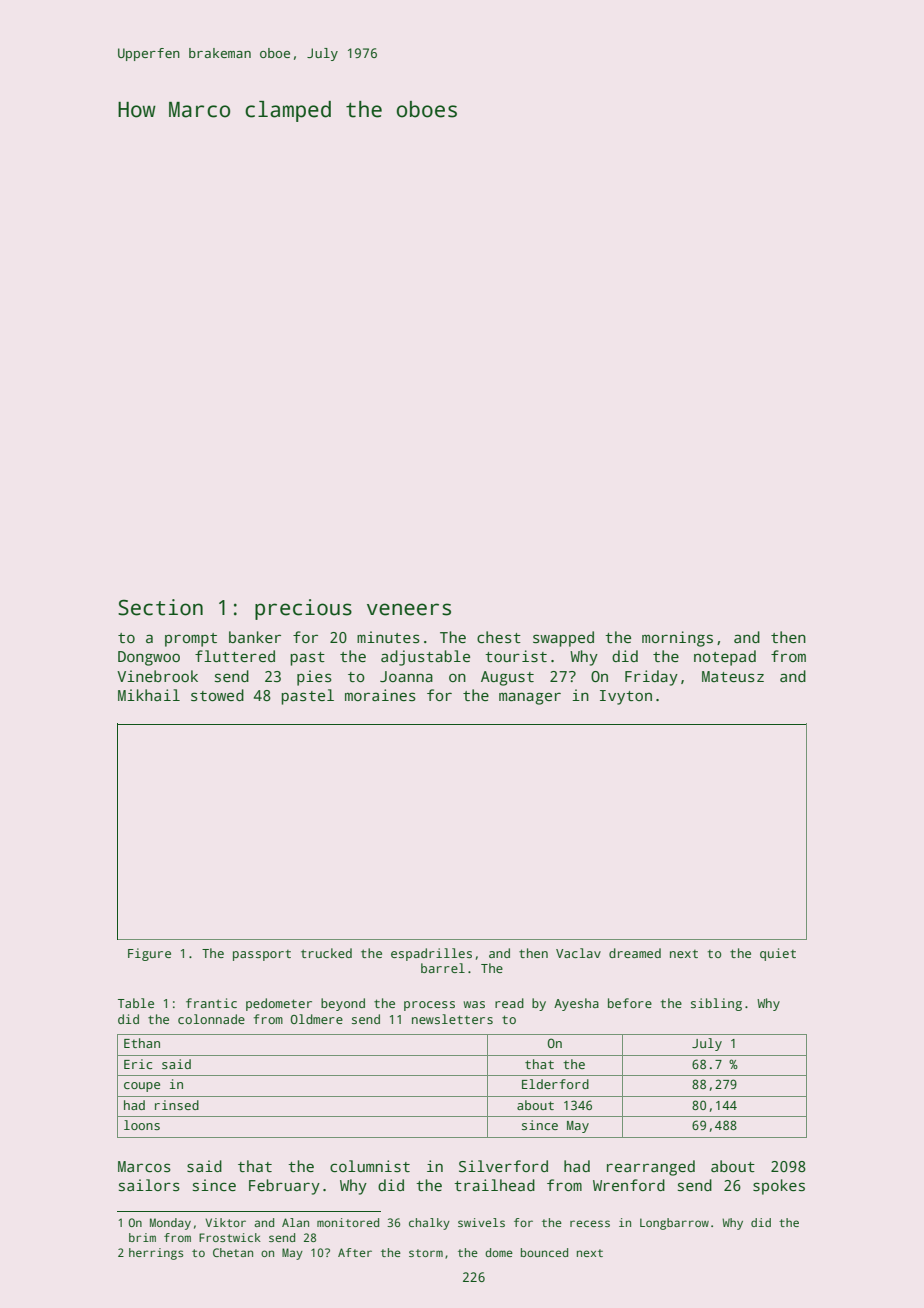 The image size is (924, 1308). What do you see at coordinates (233, 1252) in the page?
I see `Chetan` at bounding box center [233, 1252].
